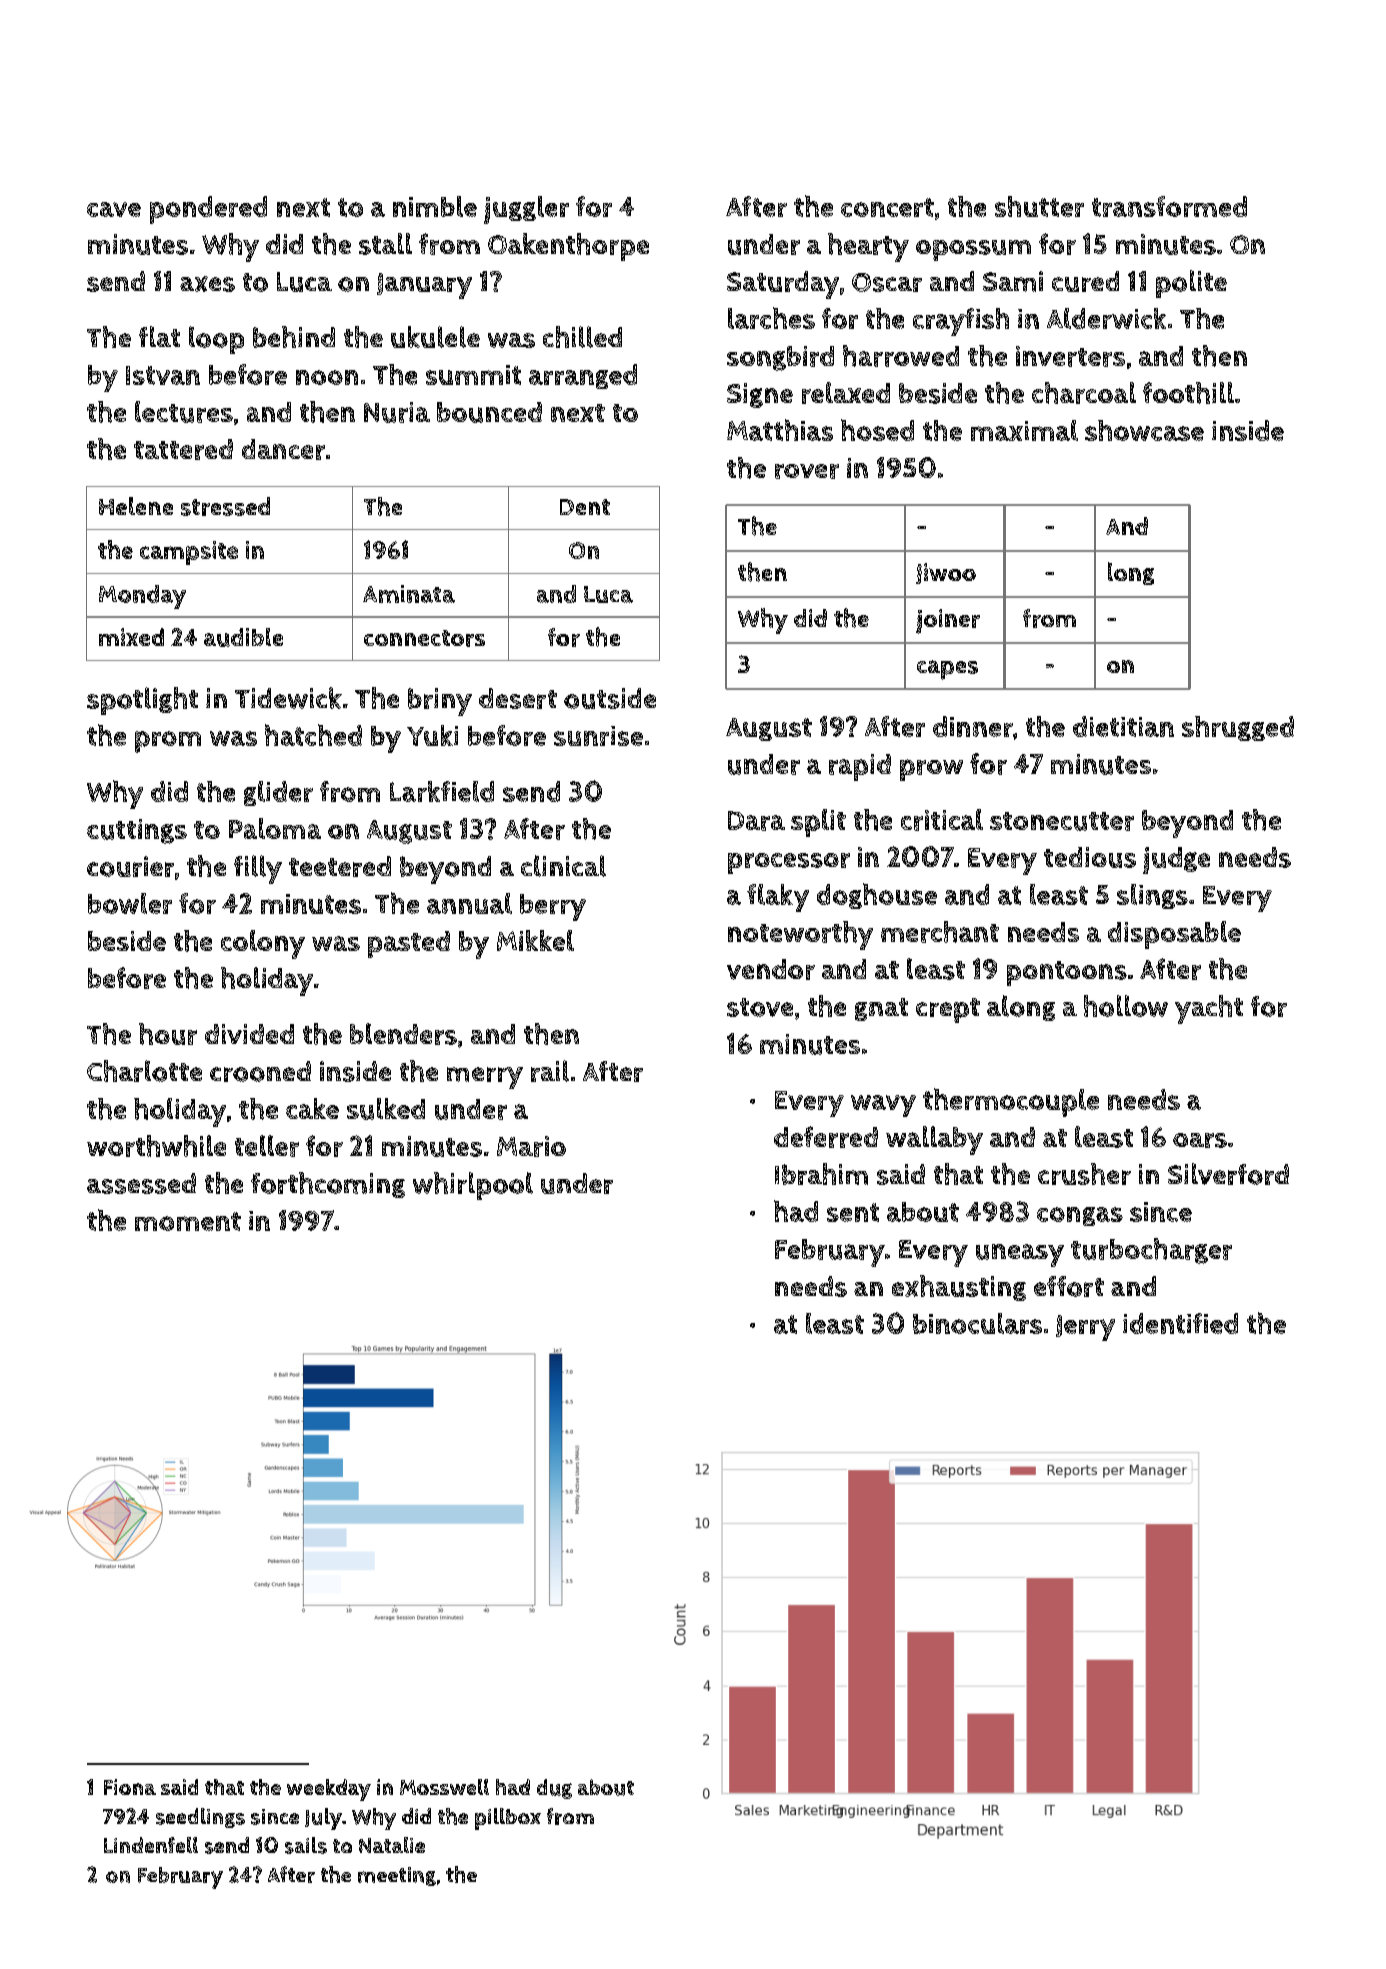 The image size is (1386, 1969). I want to click on cave, so click(114, 209).
